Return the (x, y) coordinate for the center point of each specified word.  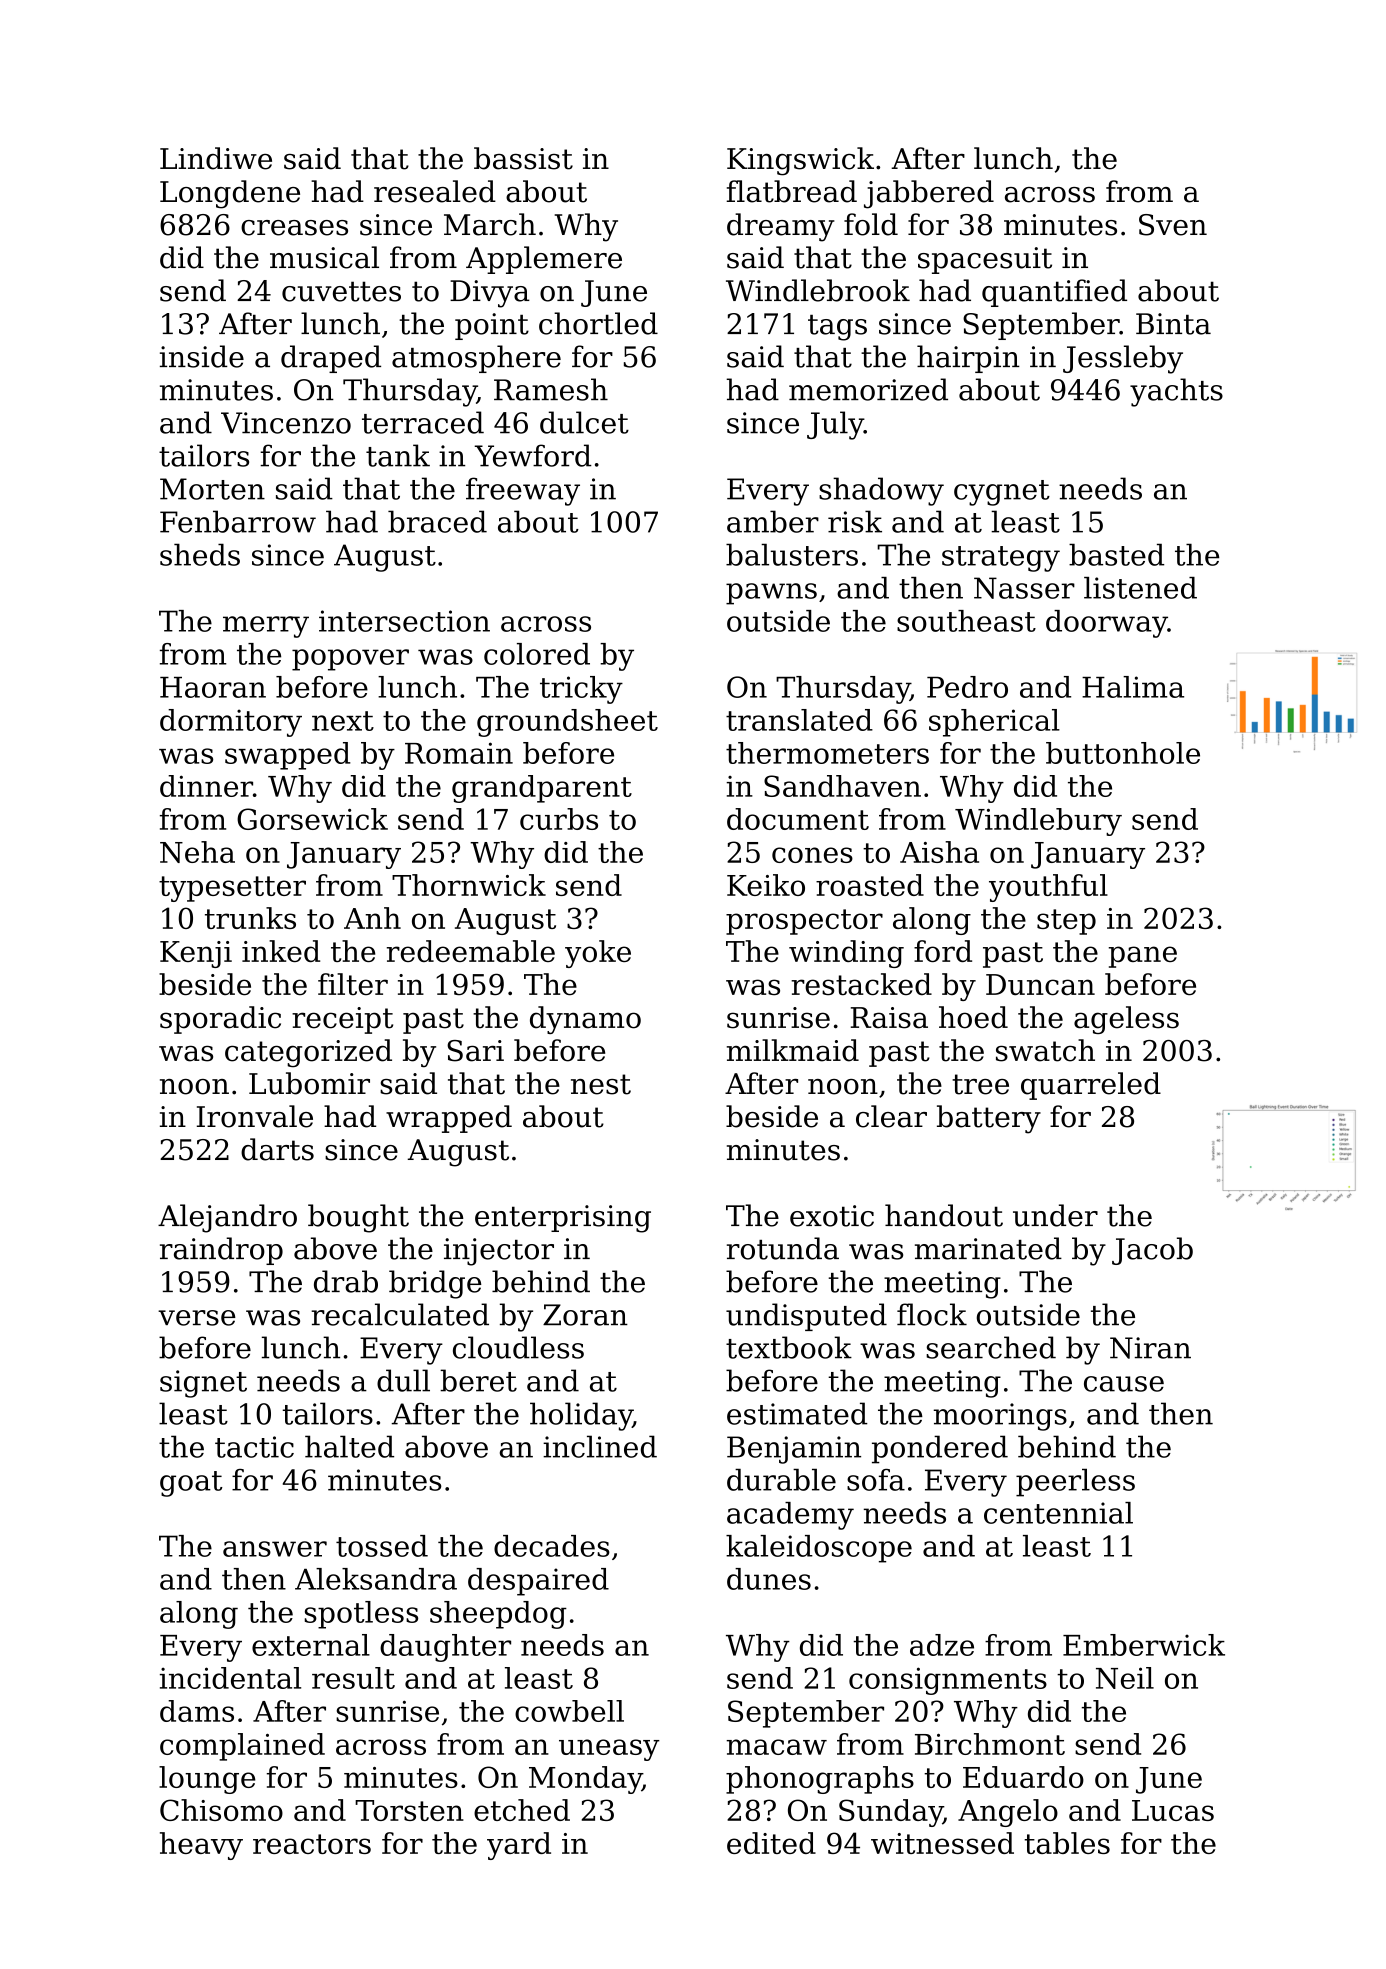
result (353, 1678)
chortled (598, 323)
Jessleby (1123, 359)
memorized (868, 389)
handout (944, 1215)
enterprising (563, 1219)
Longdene (230, 194)
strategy (1001, 559)
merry (266, 627)
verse (197, 1318)
